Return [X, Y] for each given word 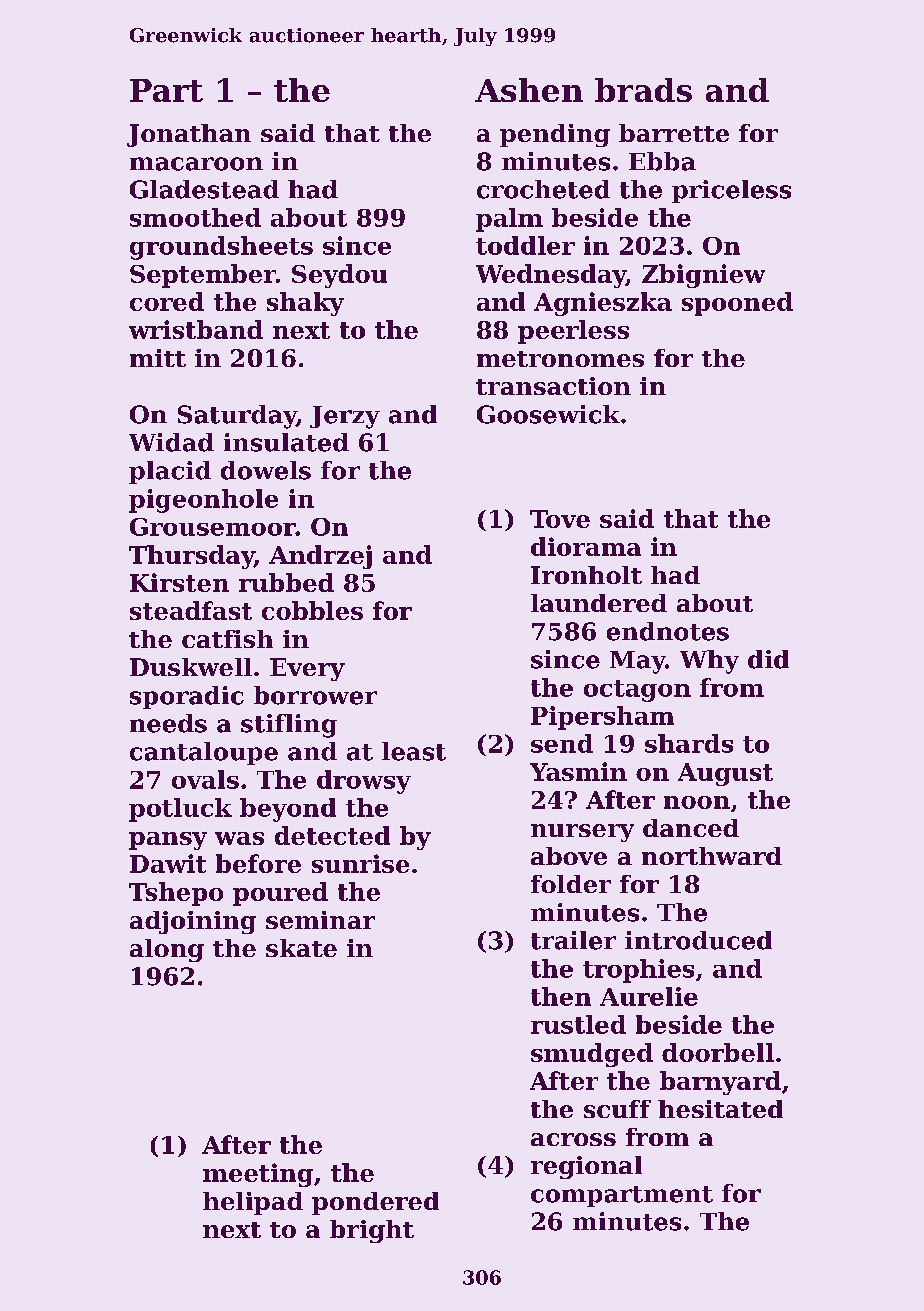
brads [643, 90]
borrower [315, 695]
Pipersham [602, 718]
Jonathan [189, 135]
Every [307, 669]
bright [372, 1231]
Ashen [529, 90]
